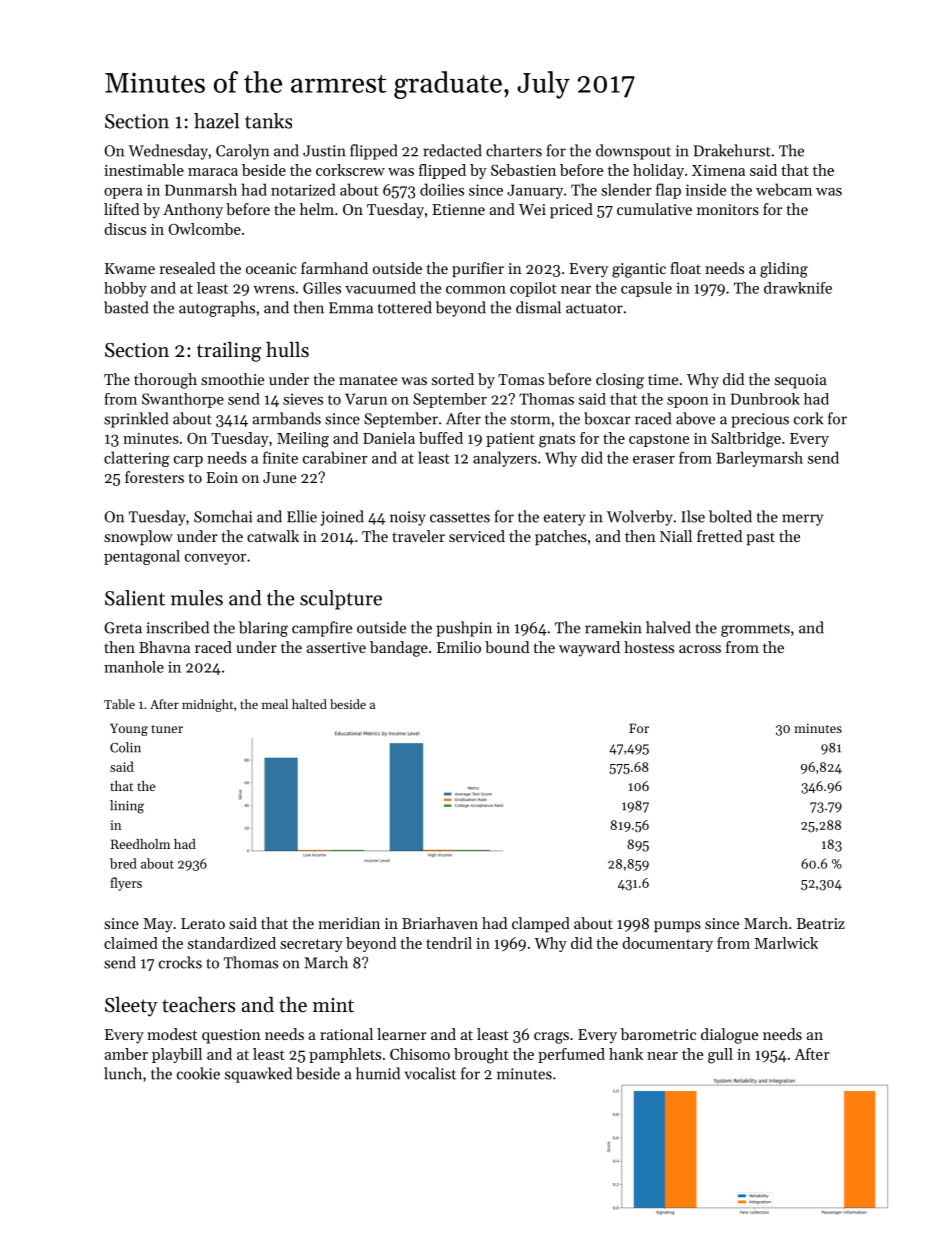  Describe the element at coordinates (507, 647) in the document. I see `bound` at that location.
